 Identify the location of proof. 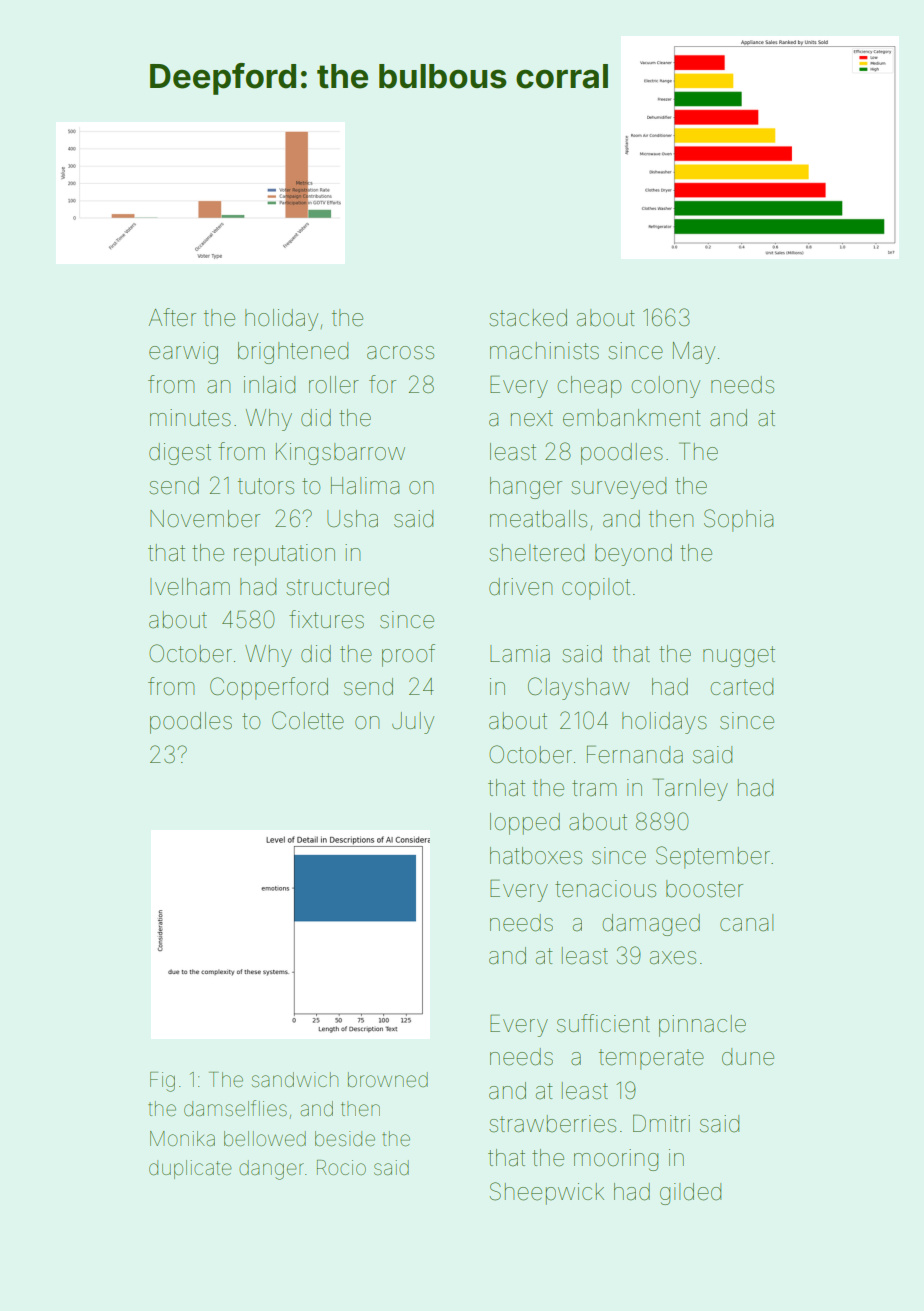
(408, 655).
